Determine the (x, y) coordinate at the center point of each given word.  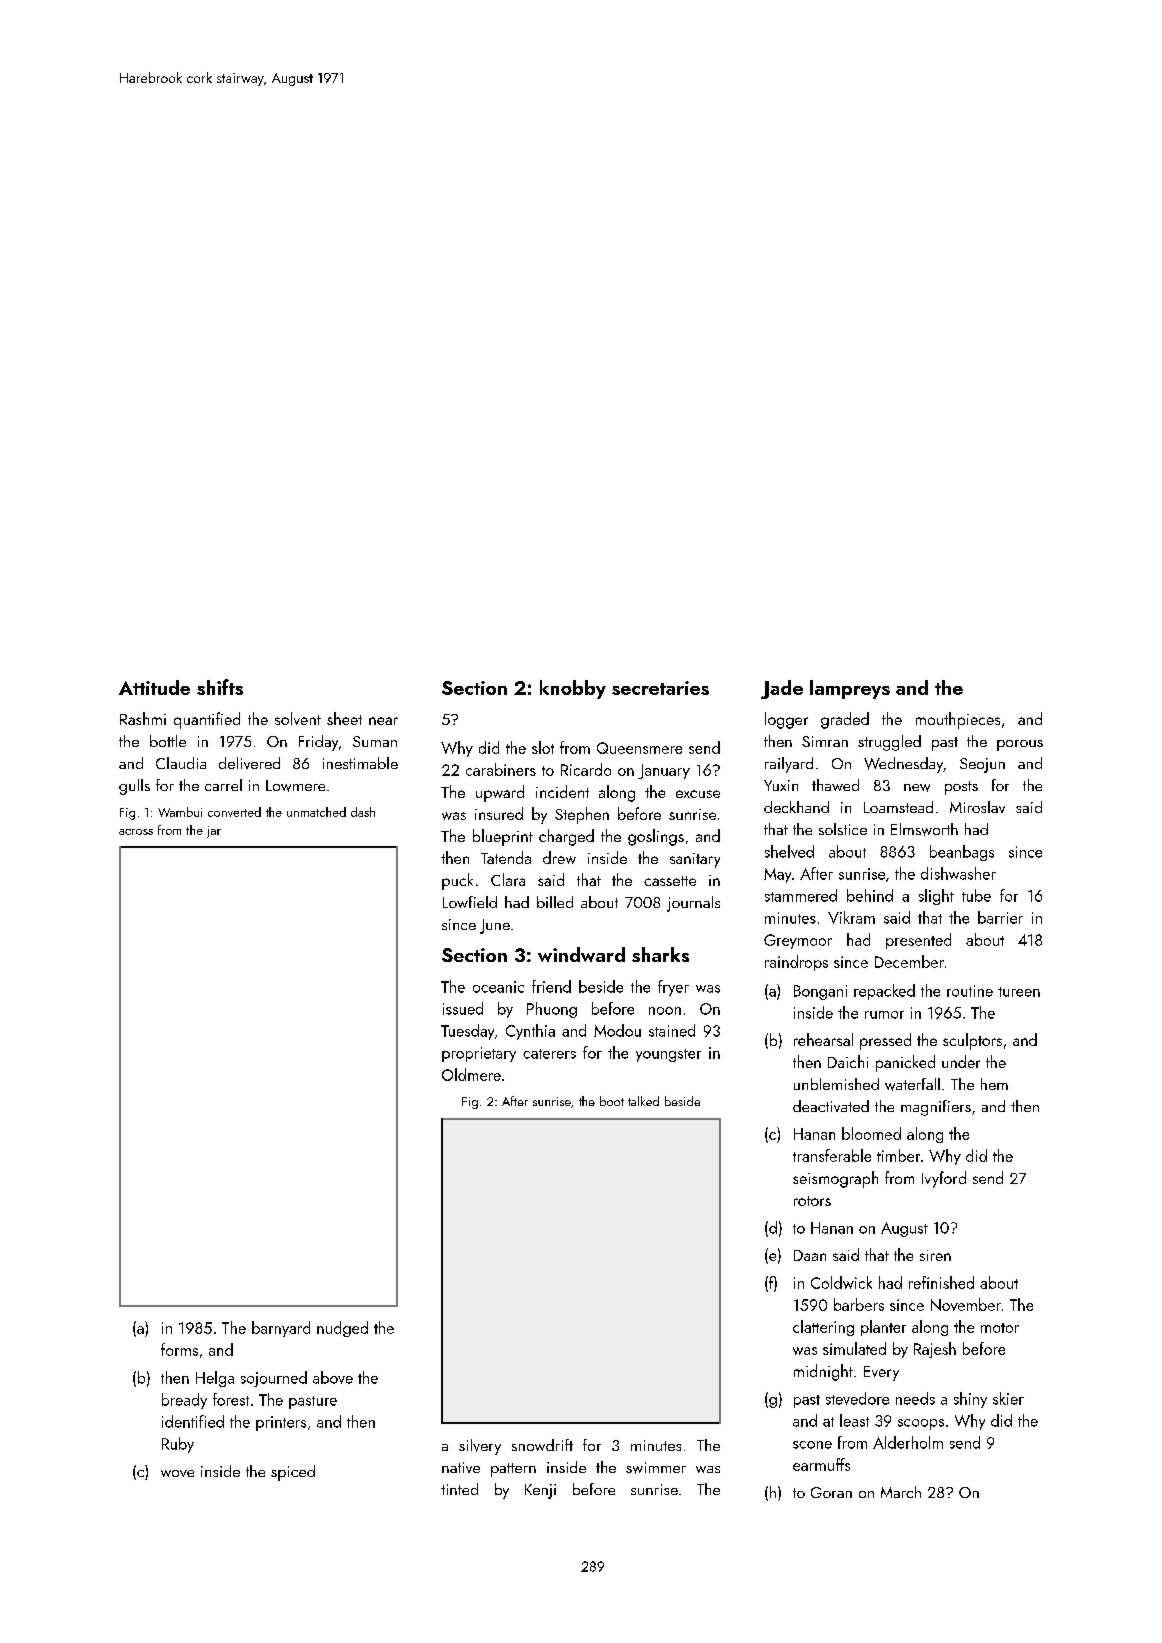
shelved (789, 851)
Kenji (540, 1491)
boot (612, 1101)
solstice (843, 829)
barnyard (281, 1329)
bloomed (871, 1133)
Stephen (582, 815)
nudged (342, 1329)
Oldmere (471, 1074)
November (966, 1304)
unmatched (316, 812)
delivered (249, 763)
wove (177, 1473)
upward (500, 793)
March (901, 1492)
